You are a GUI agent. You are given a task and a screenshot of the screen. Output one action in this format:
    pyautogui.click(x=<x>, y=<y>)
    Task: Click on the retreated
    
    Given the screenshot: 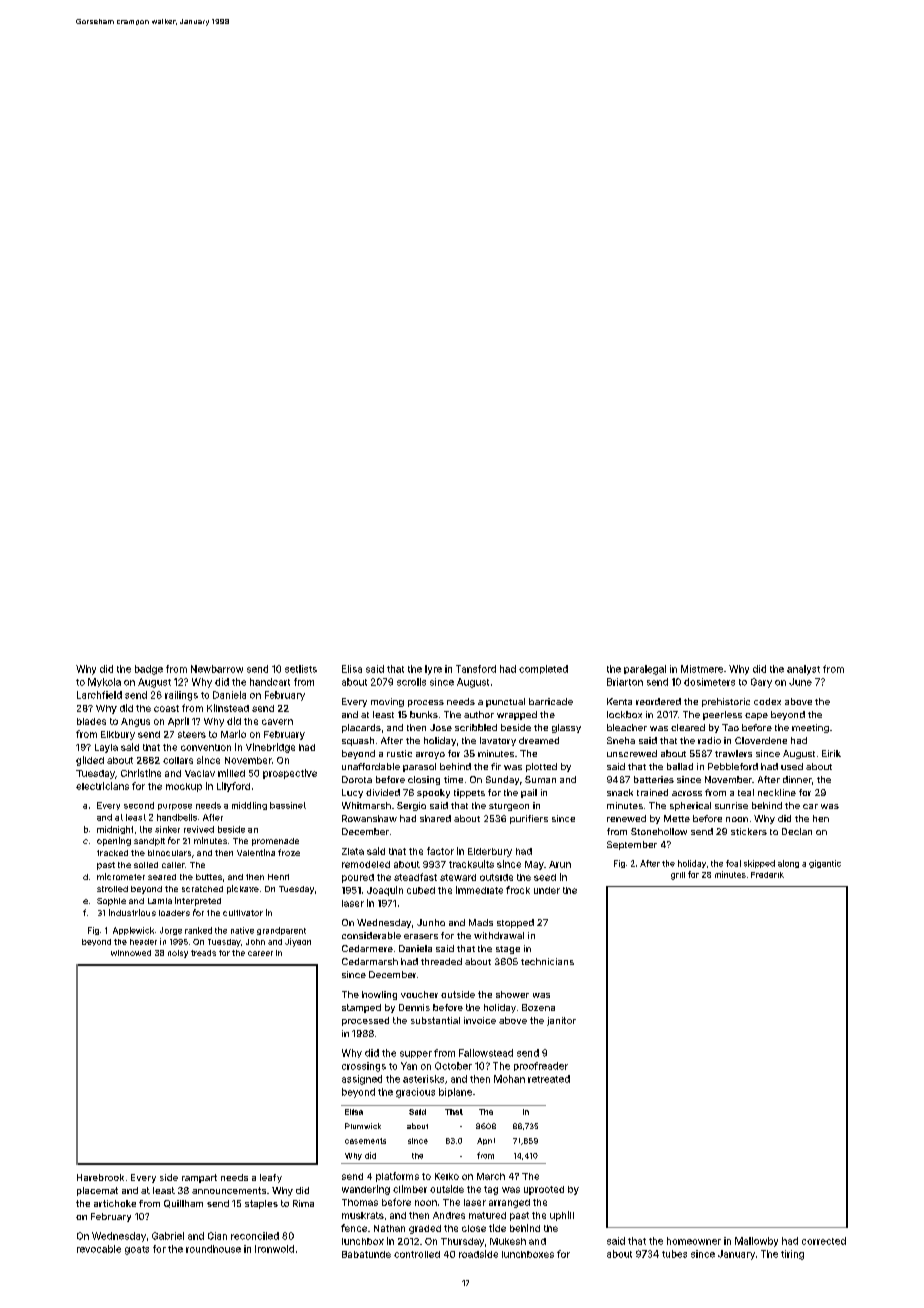 What is the action you would take?
    pyautogui.click(x=549, y=1079)
